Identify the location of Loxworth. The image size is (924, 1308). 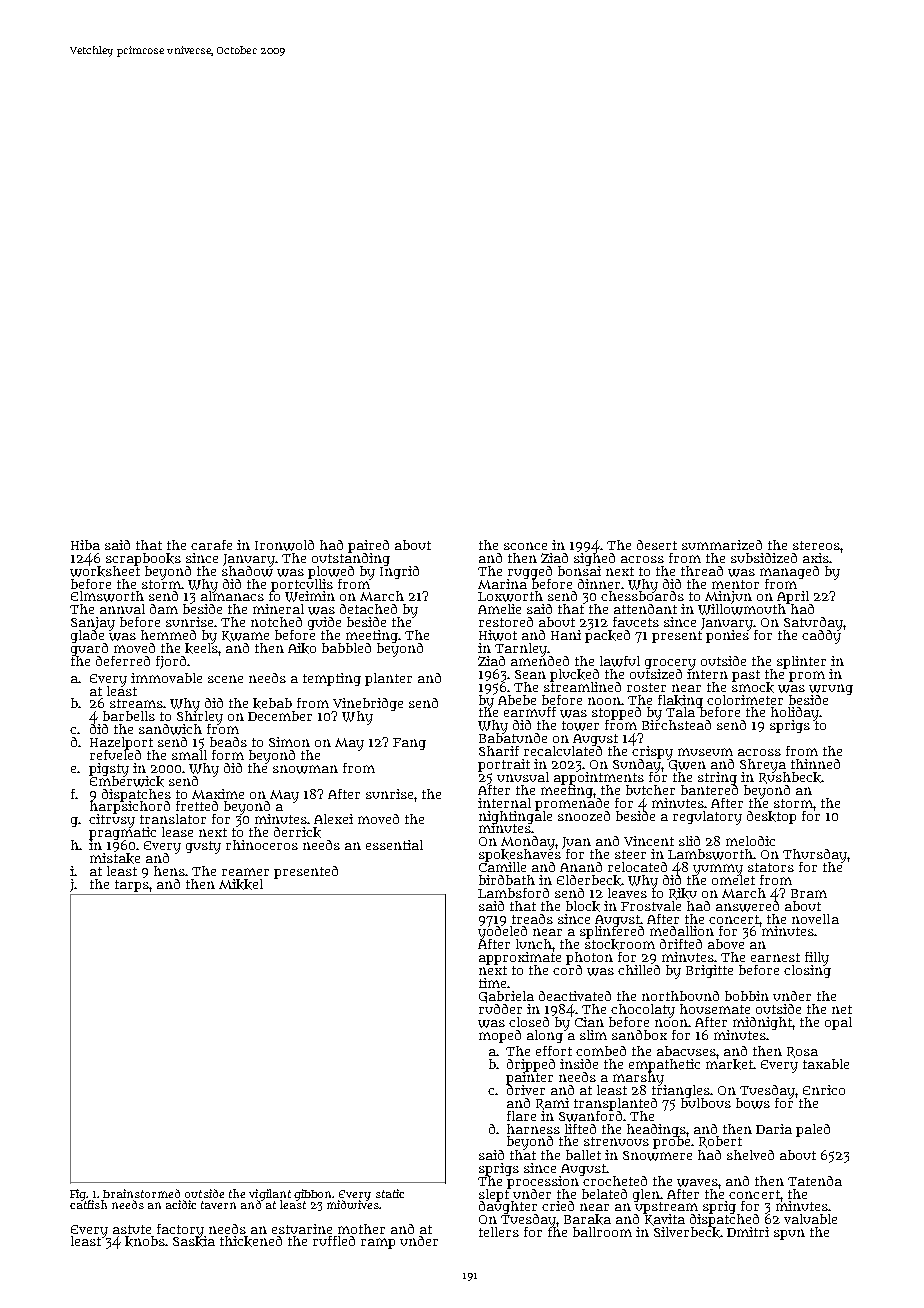
(510, 596).
